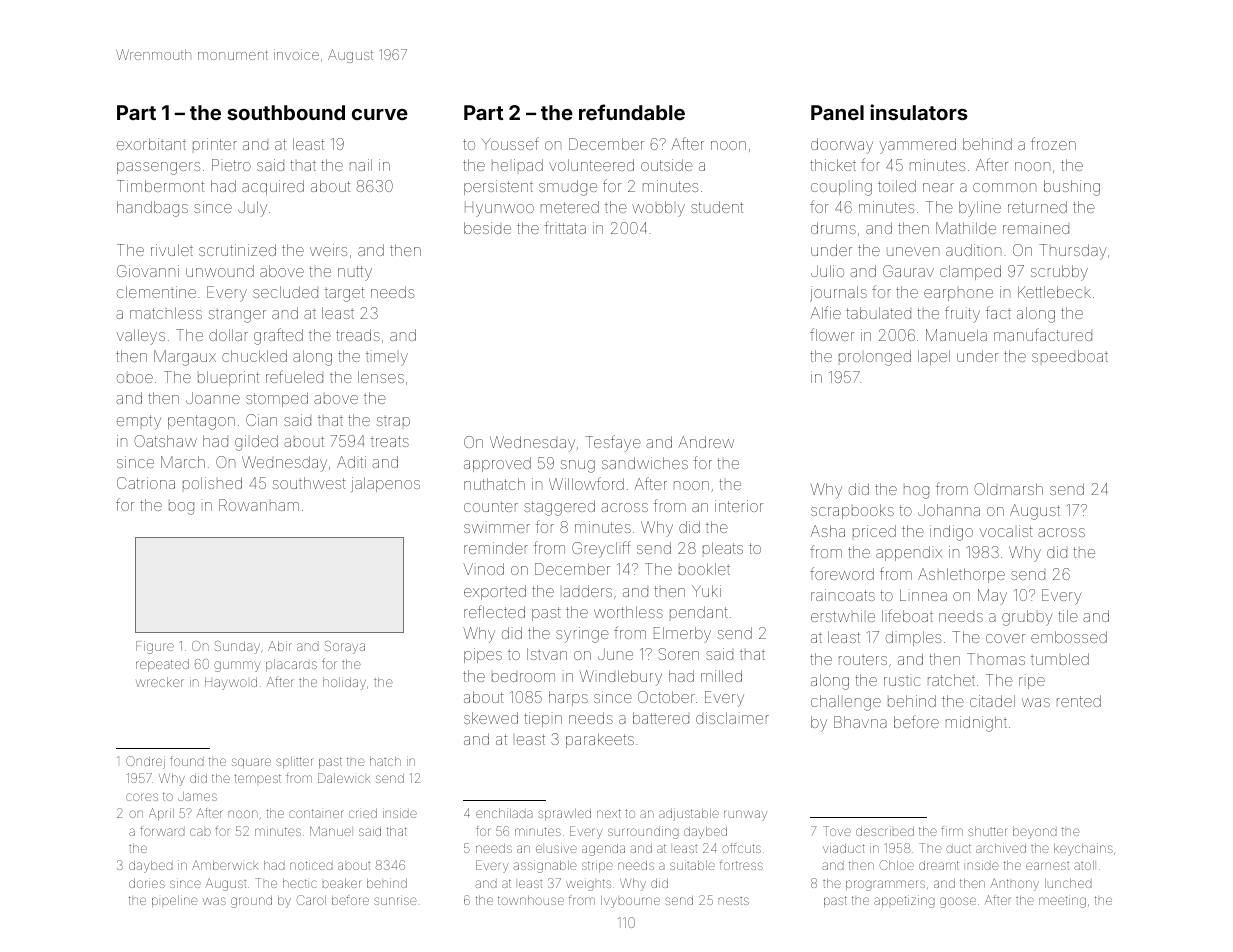 Image resolution: width=1233 pixels, height=952 pixels. Describe the element at coordinates (613, 443) in the screenshot. I see `Tesfaye` at that location.
